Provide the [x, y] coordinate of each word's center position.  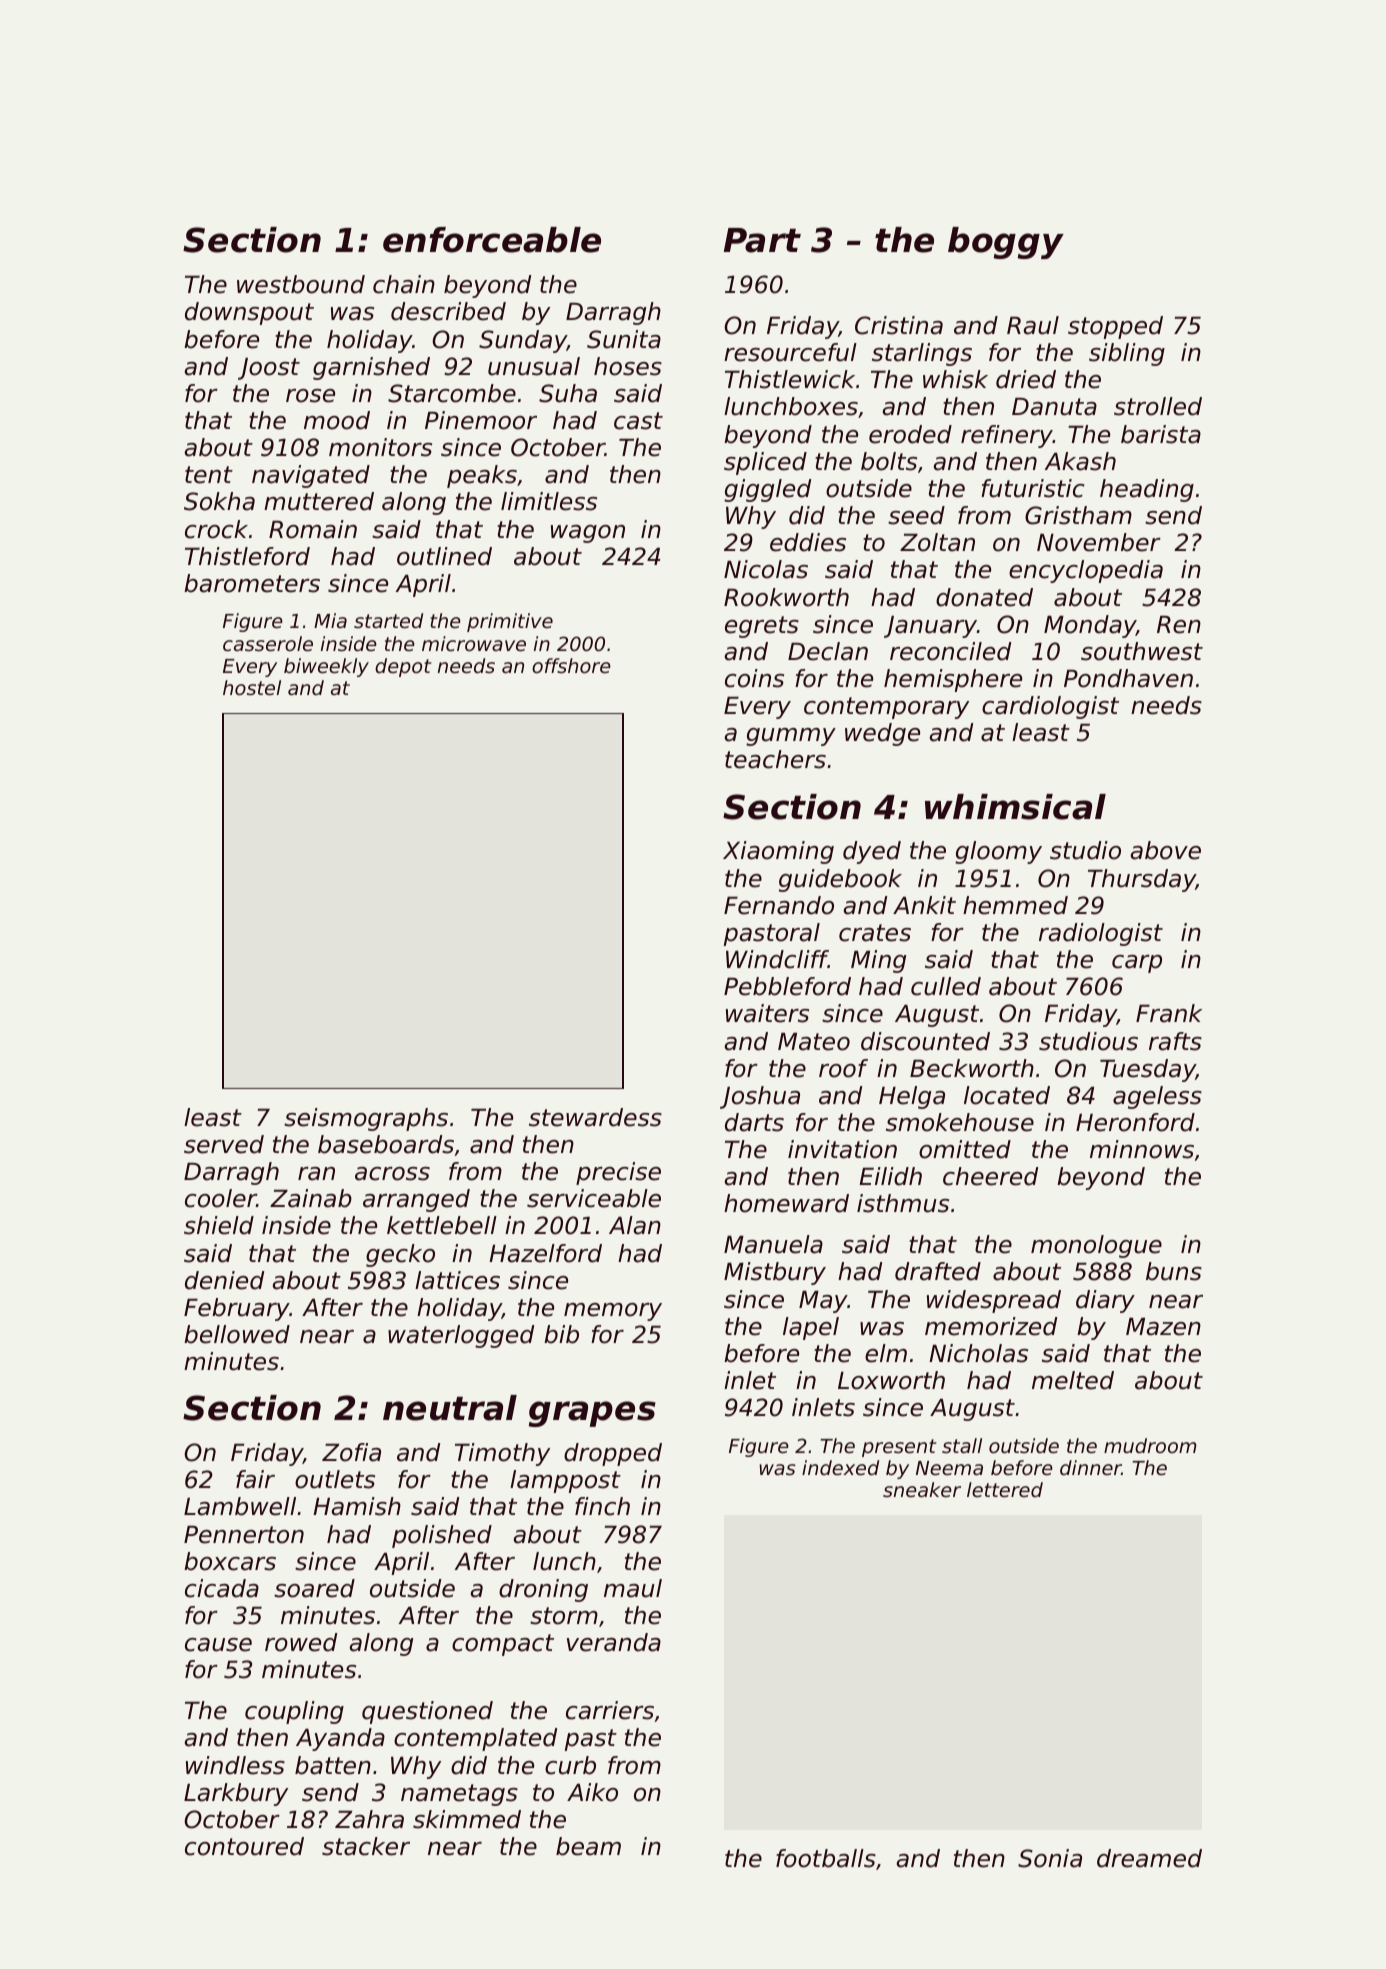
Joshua [760, 1097]
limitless [549, 501]
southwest [1142, 651]
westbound [301, 284]
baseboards [386, 1144]
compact [503, 1645]
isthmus [903, 1203]
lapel [811, 1328]
